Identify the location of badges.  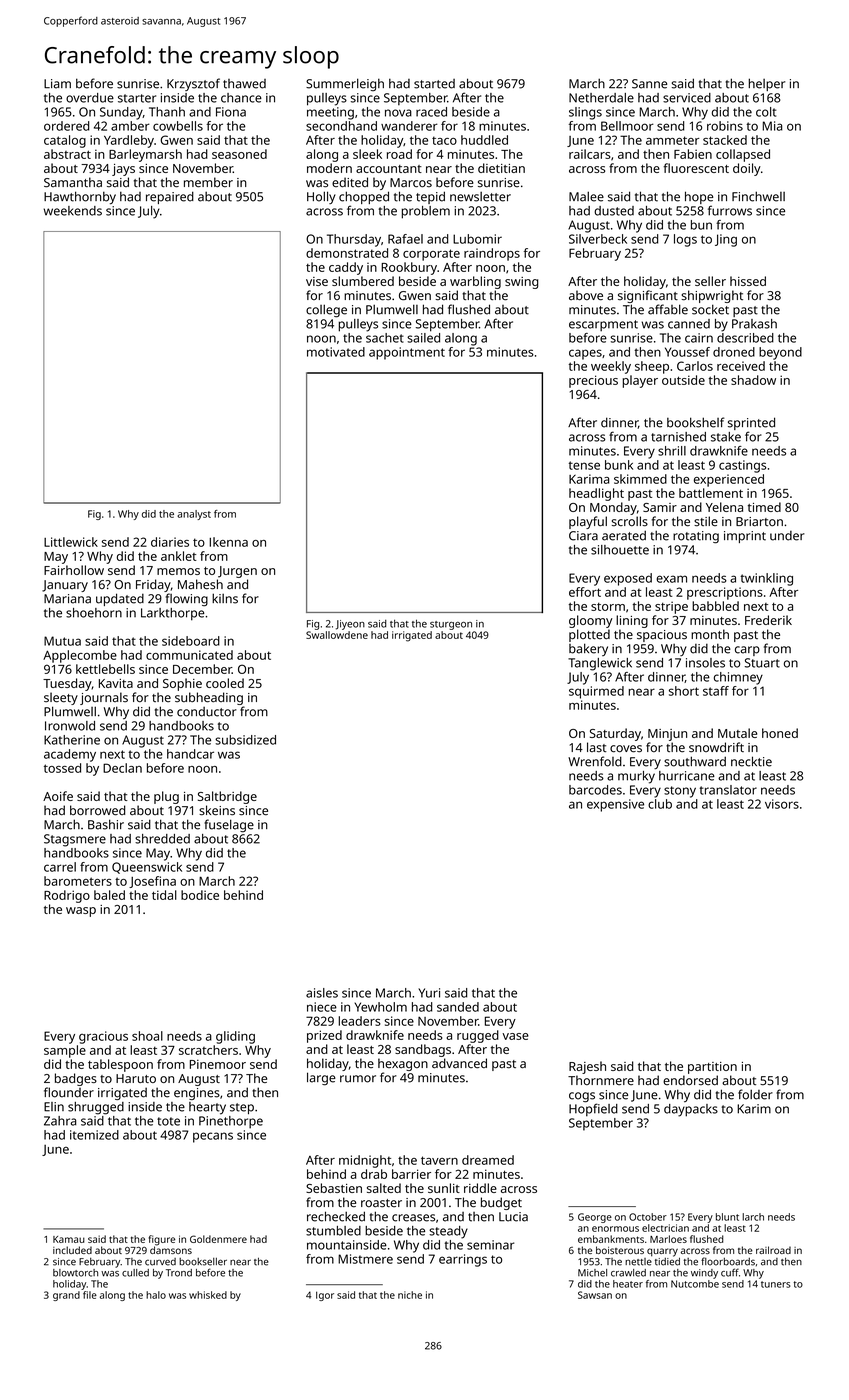
(76, 1079).
